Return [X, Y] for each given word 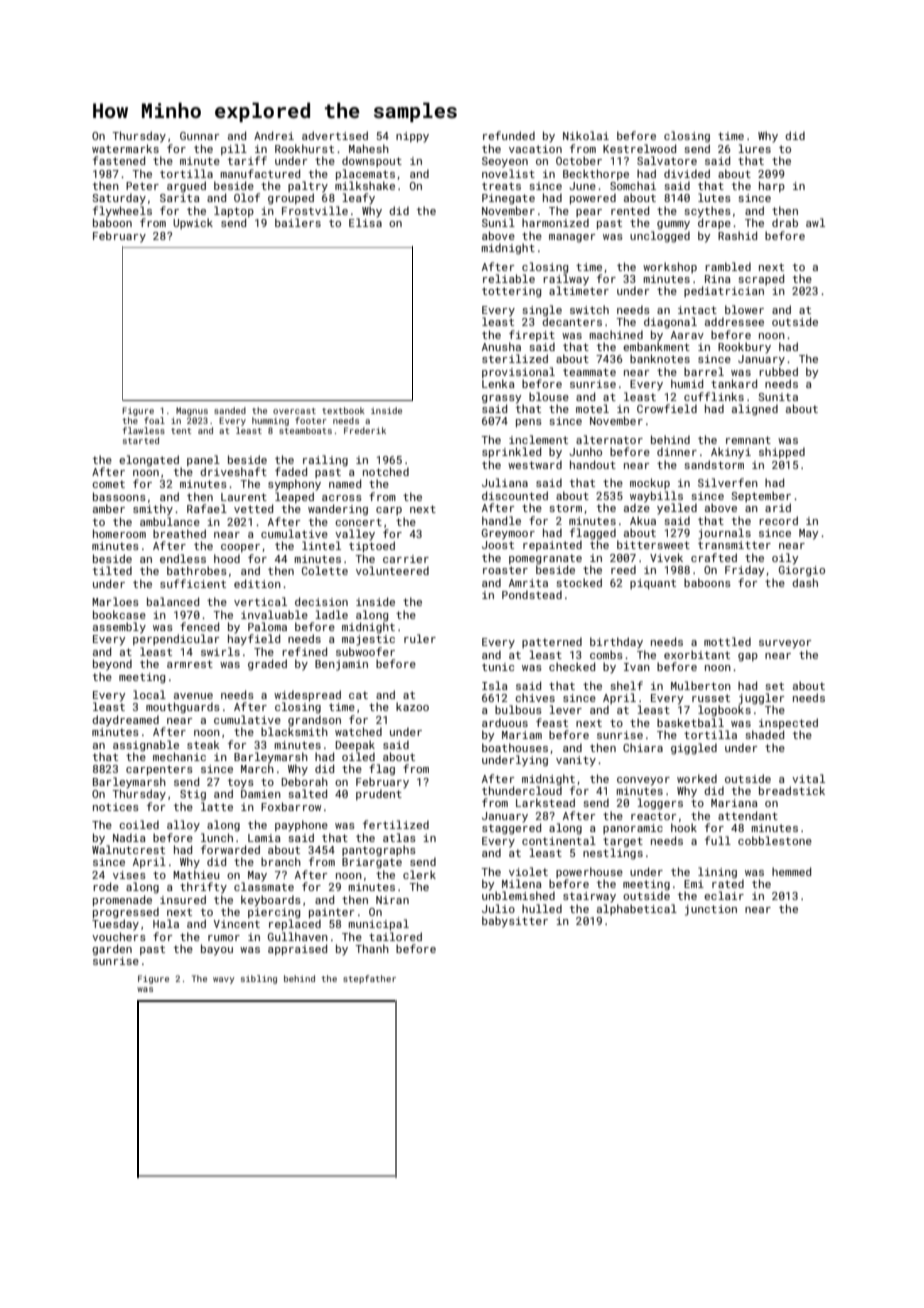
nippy [412, 137]
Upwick [193, 223]
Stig [193, 795]
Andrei [274, 135]
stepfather [369, 979]
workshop [670, 267]
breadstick [792, 790]
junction [711, 910]
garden [112, 950]
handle [501, 520]
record [778, 520]
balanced [173, 601]
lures [754, 148]
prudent [379, 794]
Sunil [498, 222]
